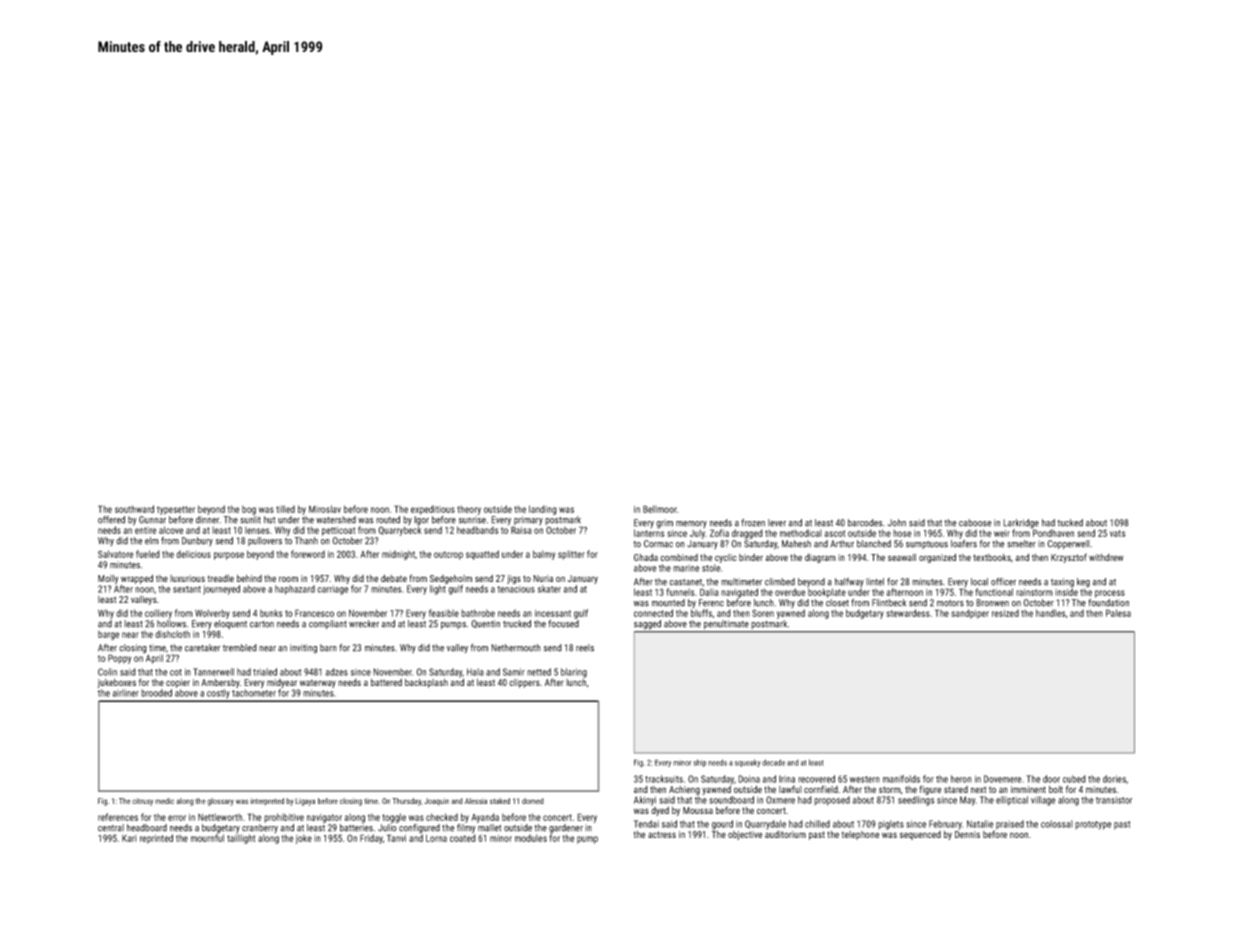 The width and height of the image is (1233, 952). What do you see at coordinates (834, 533) in the image?
I see `ascot` at bounding box center [834, 533].
